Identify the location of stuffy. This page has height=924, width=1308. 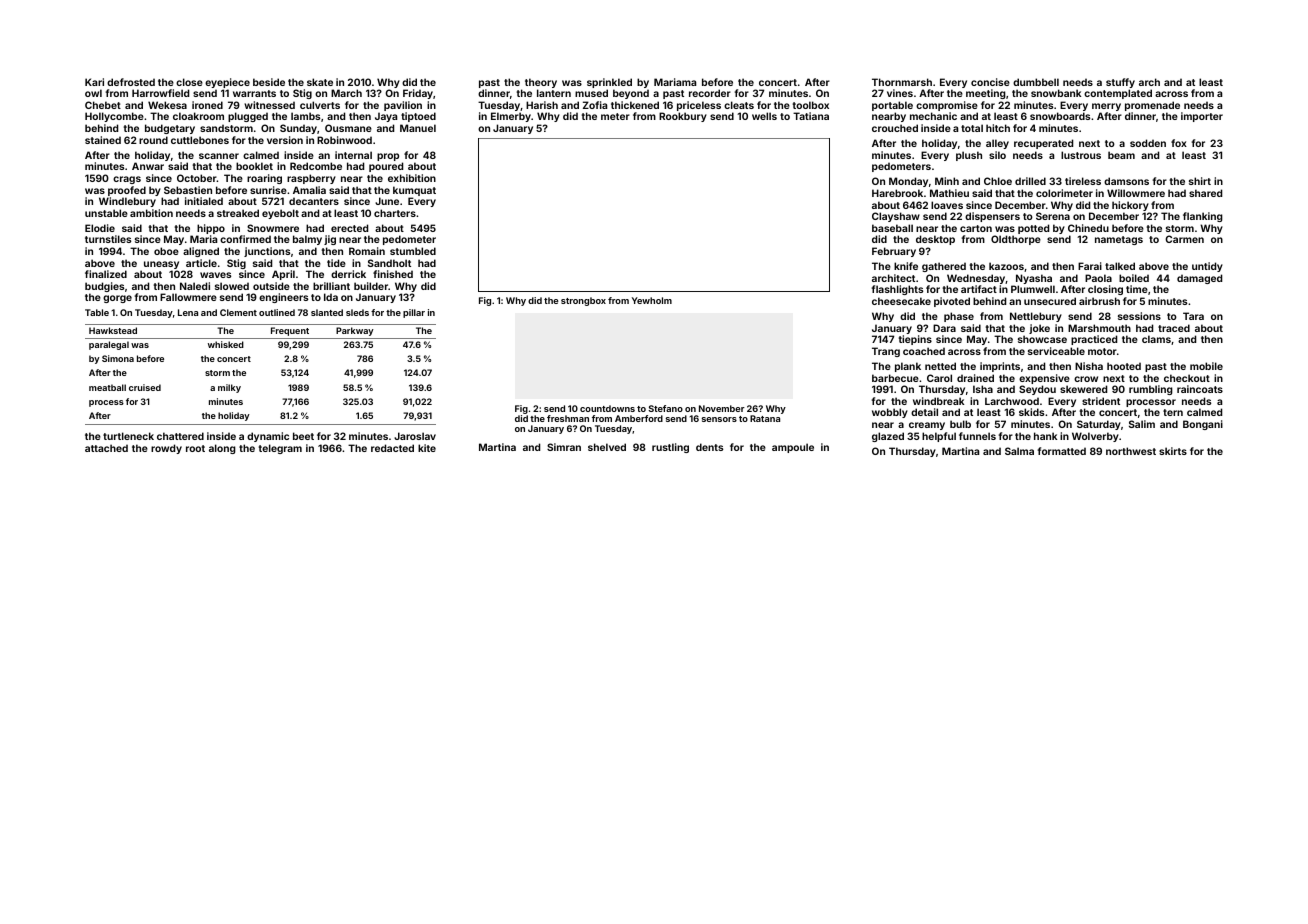
(1120, 83).
